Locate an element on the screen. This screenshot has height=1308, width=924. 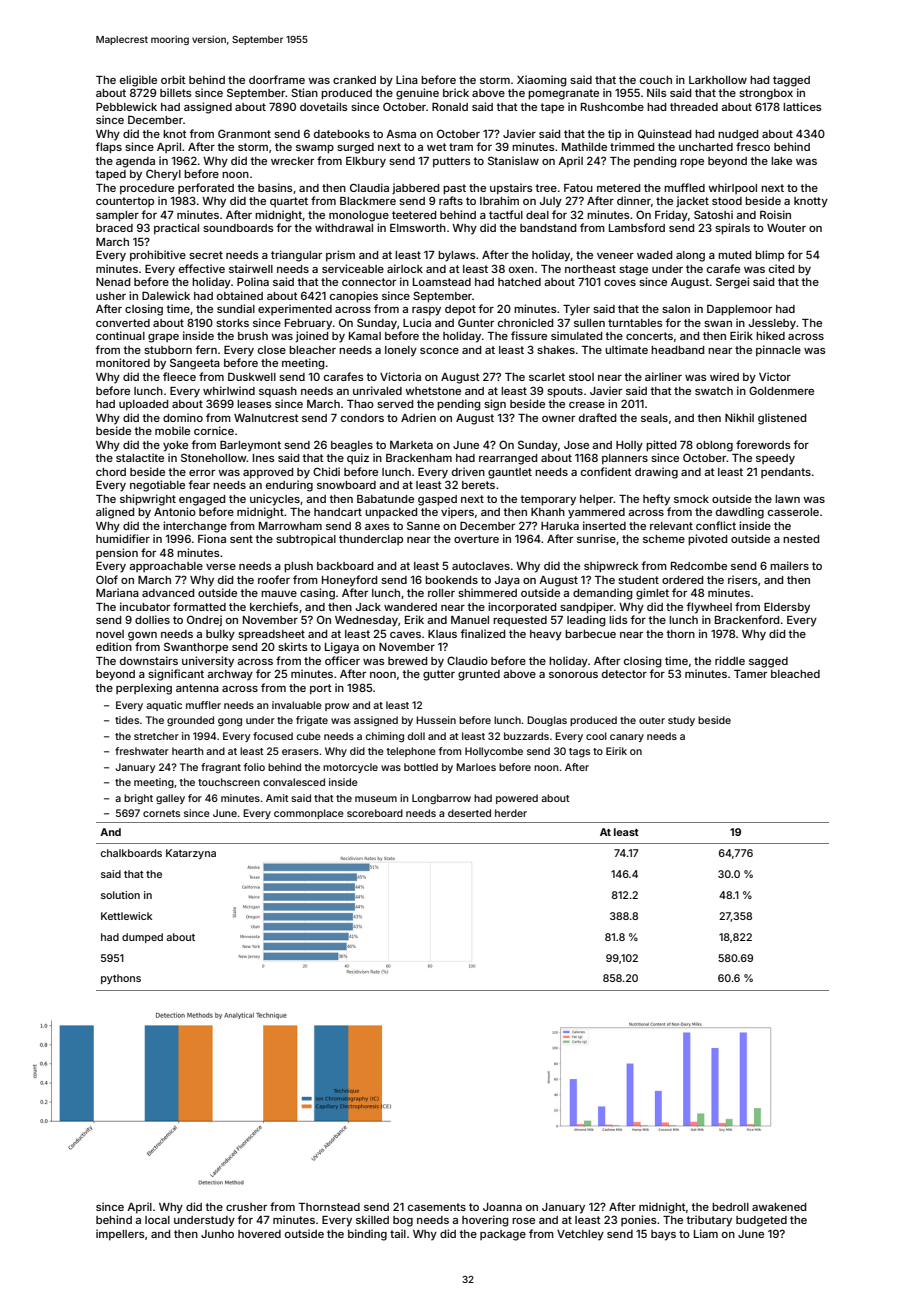
bedroll is located at coordinates (730, 1207).
